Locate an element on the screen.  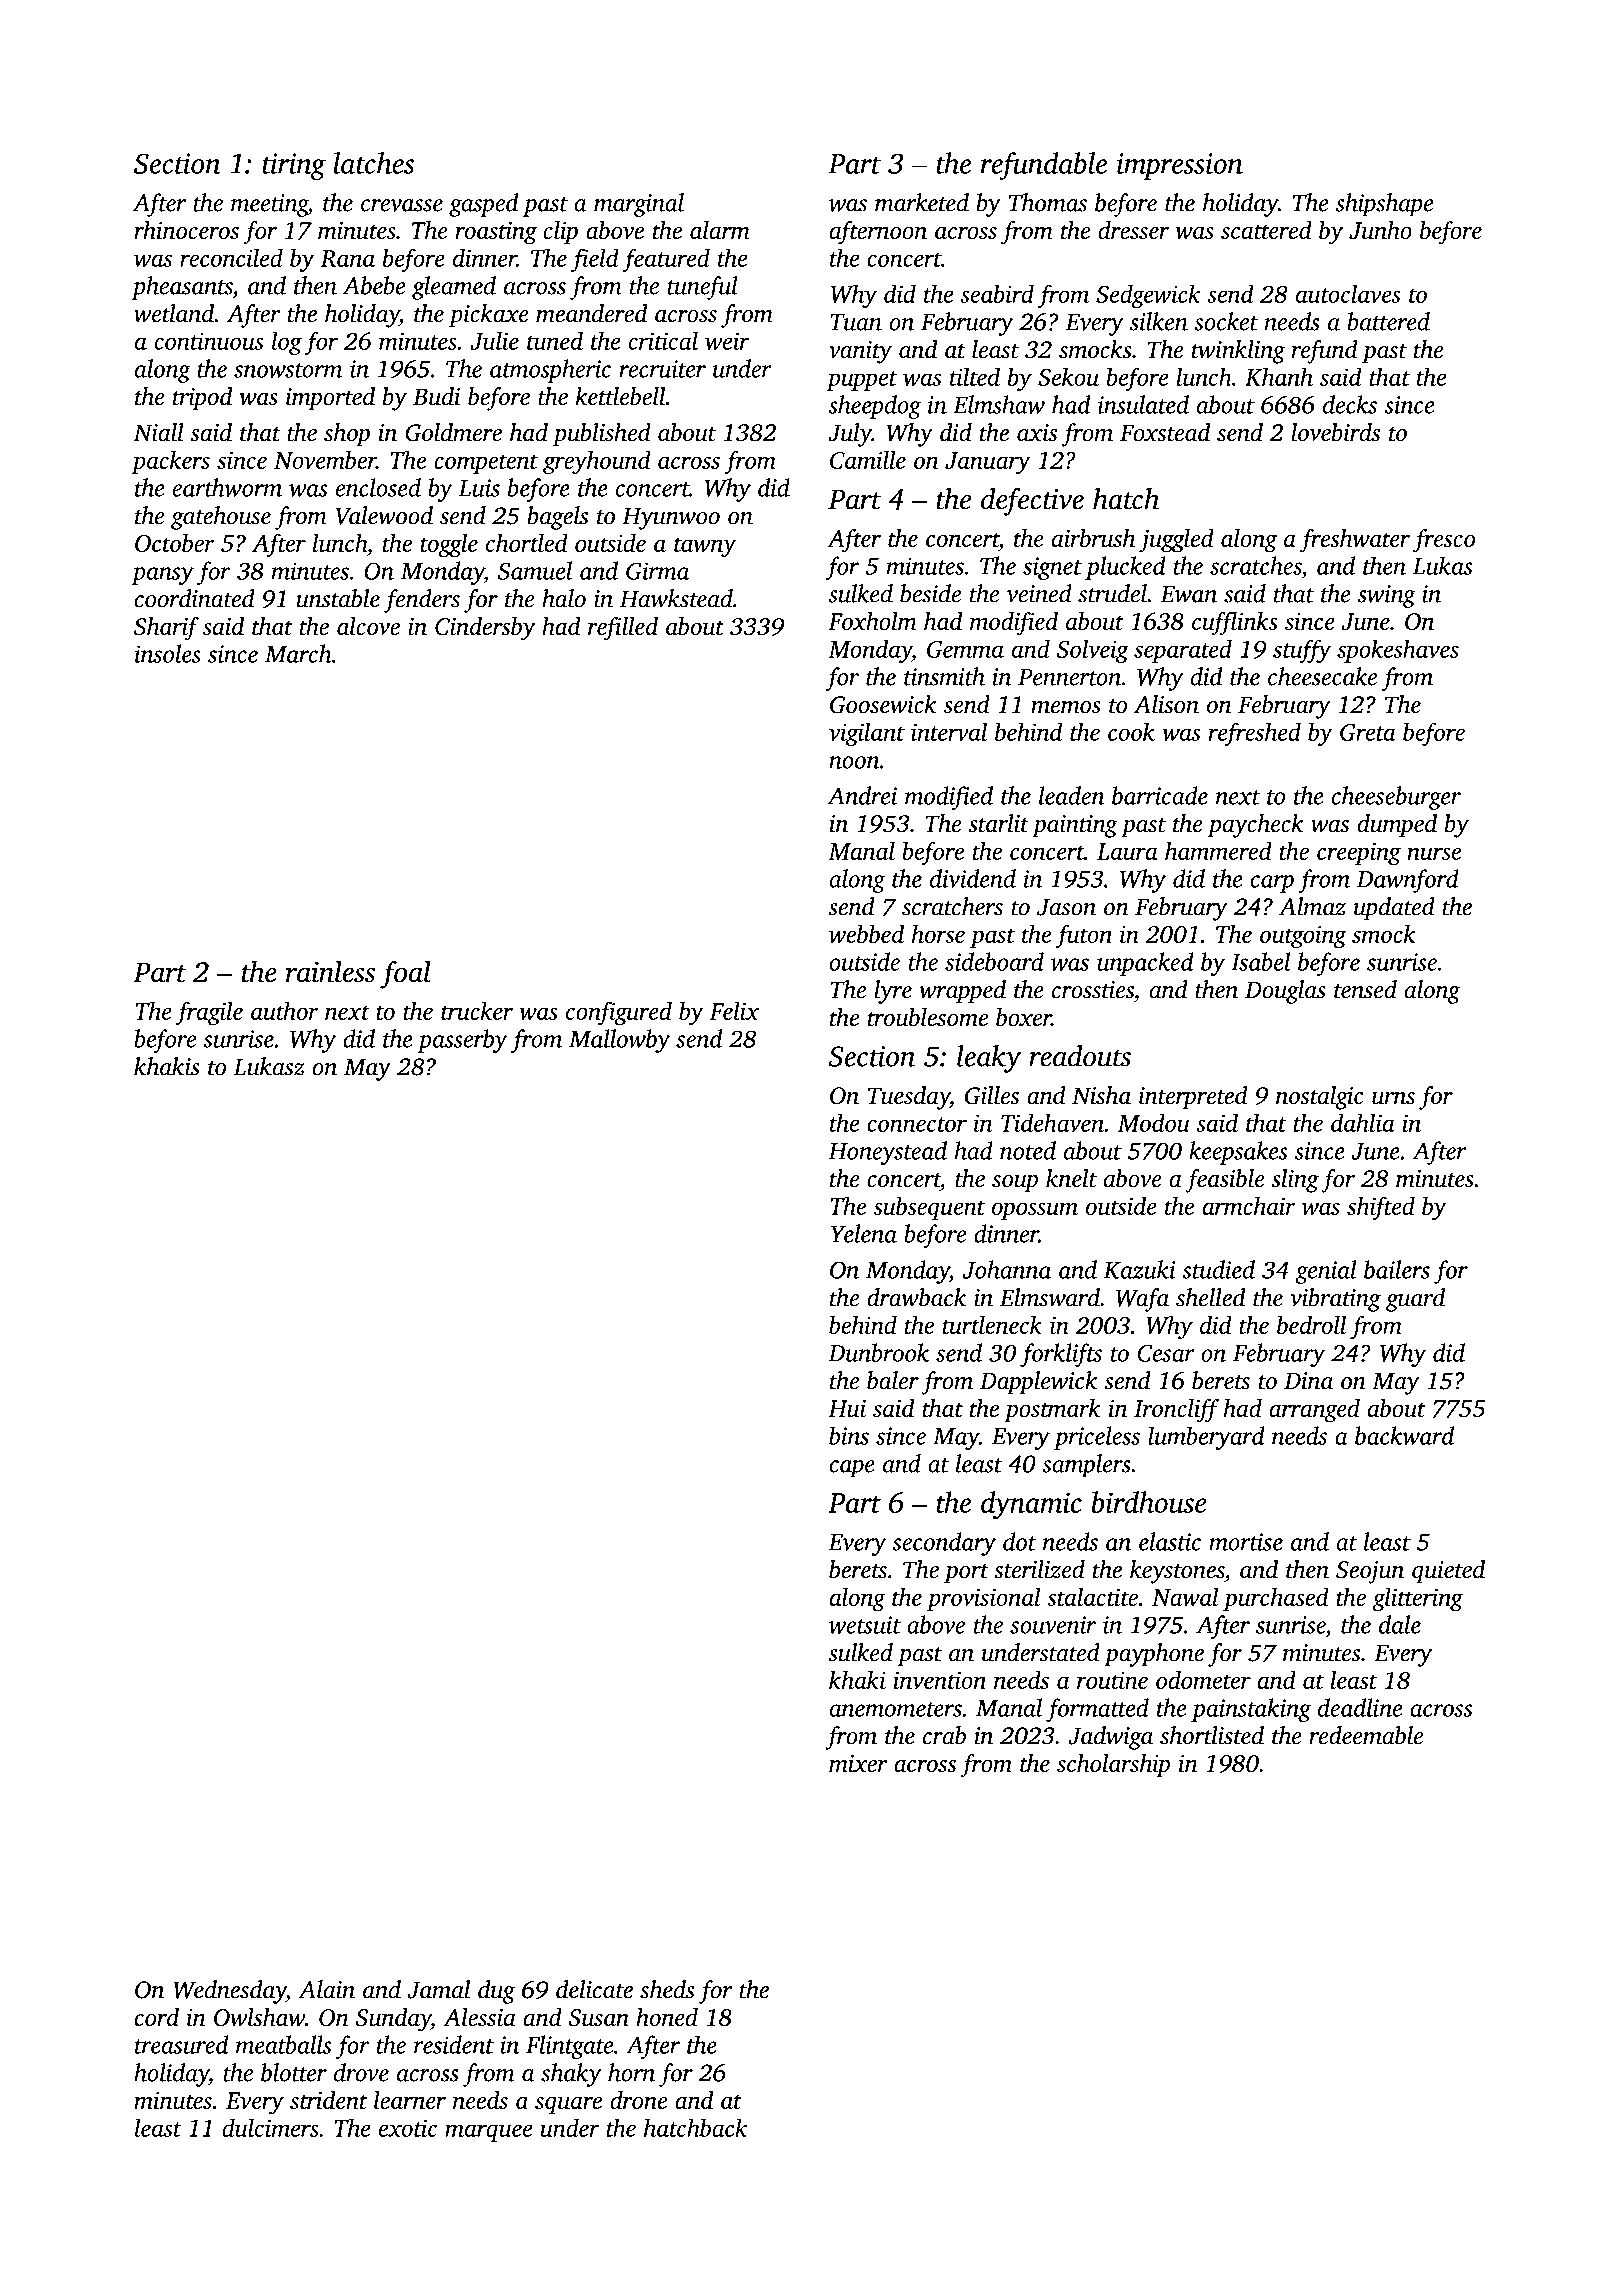
stuffy is located at coordinates (1302, 651).
